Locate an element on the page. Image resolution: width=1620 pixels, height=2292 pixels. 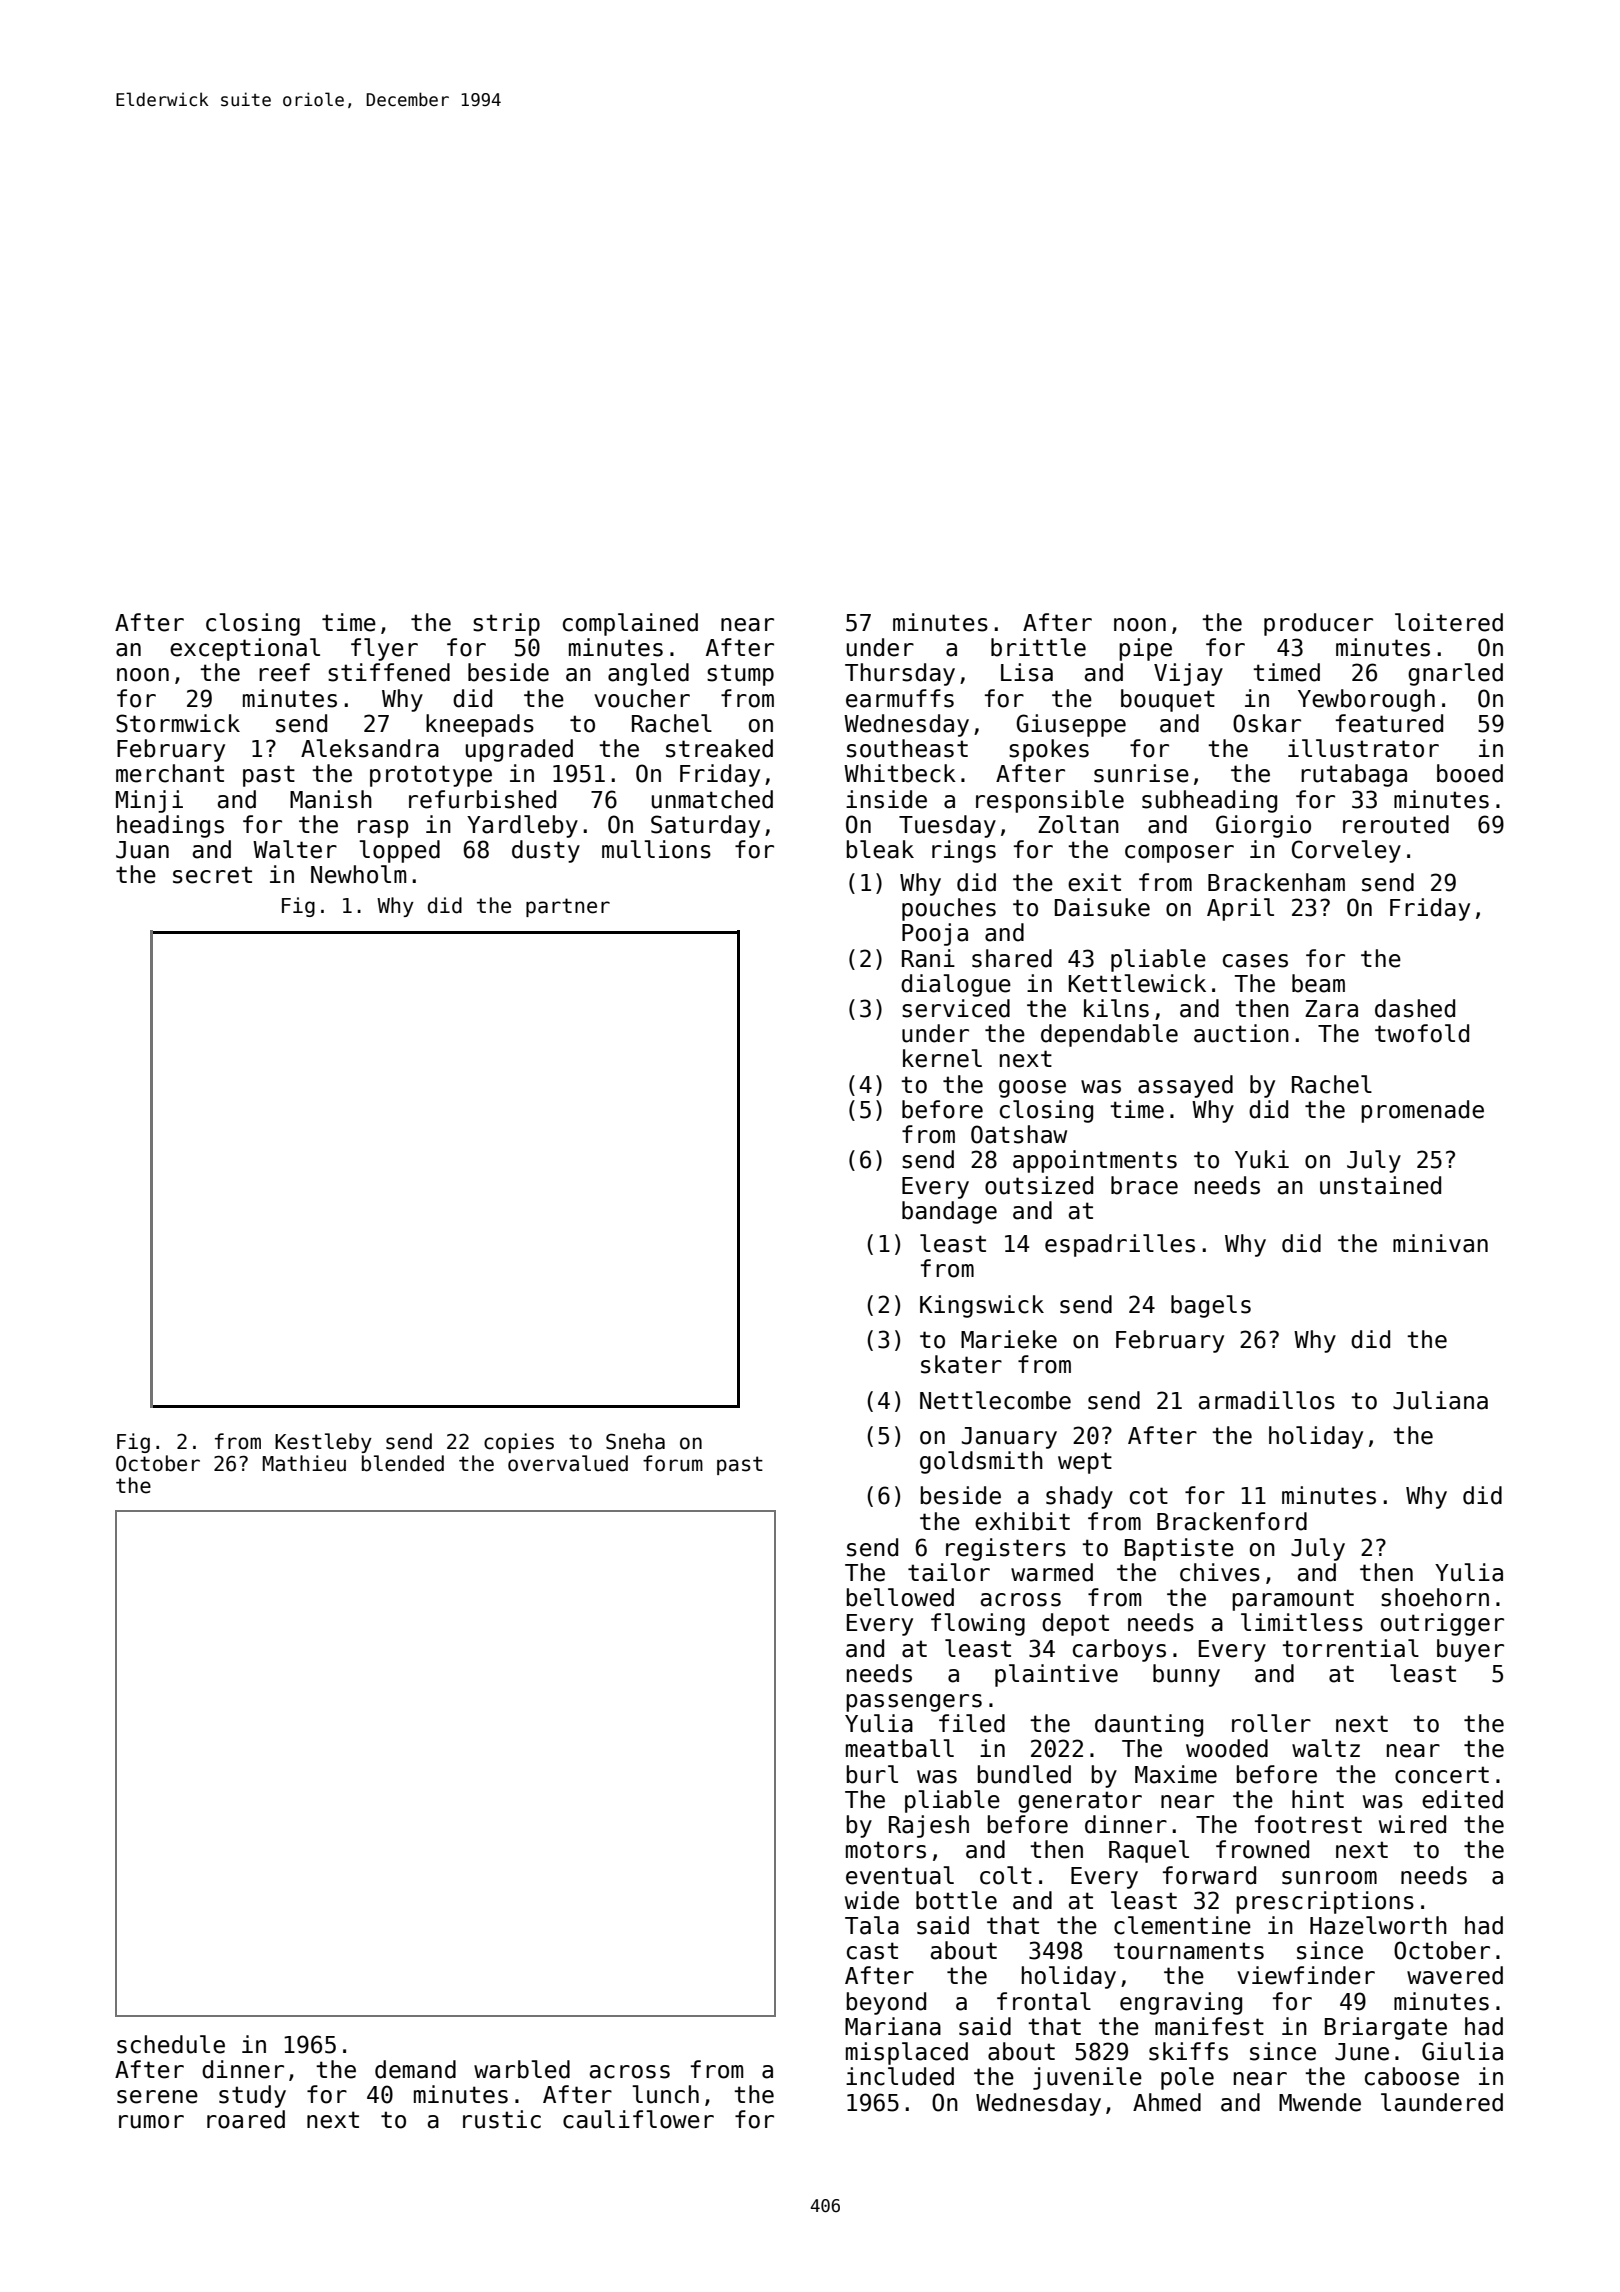
inside is located at coordinates (886, 799).
